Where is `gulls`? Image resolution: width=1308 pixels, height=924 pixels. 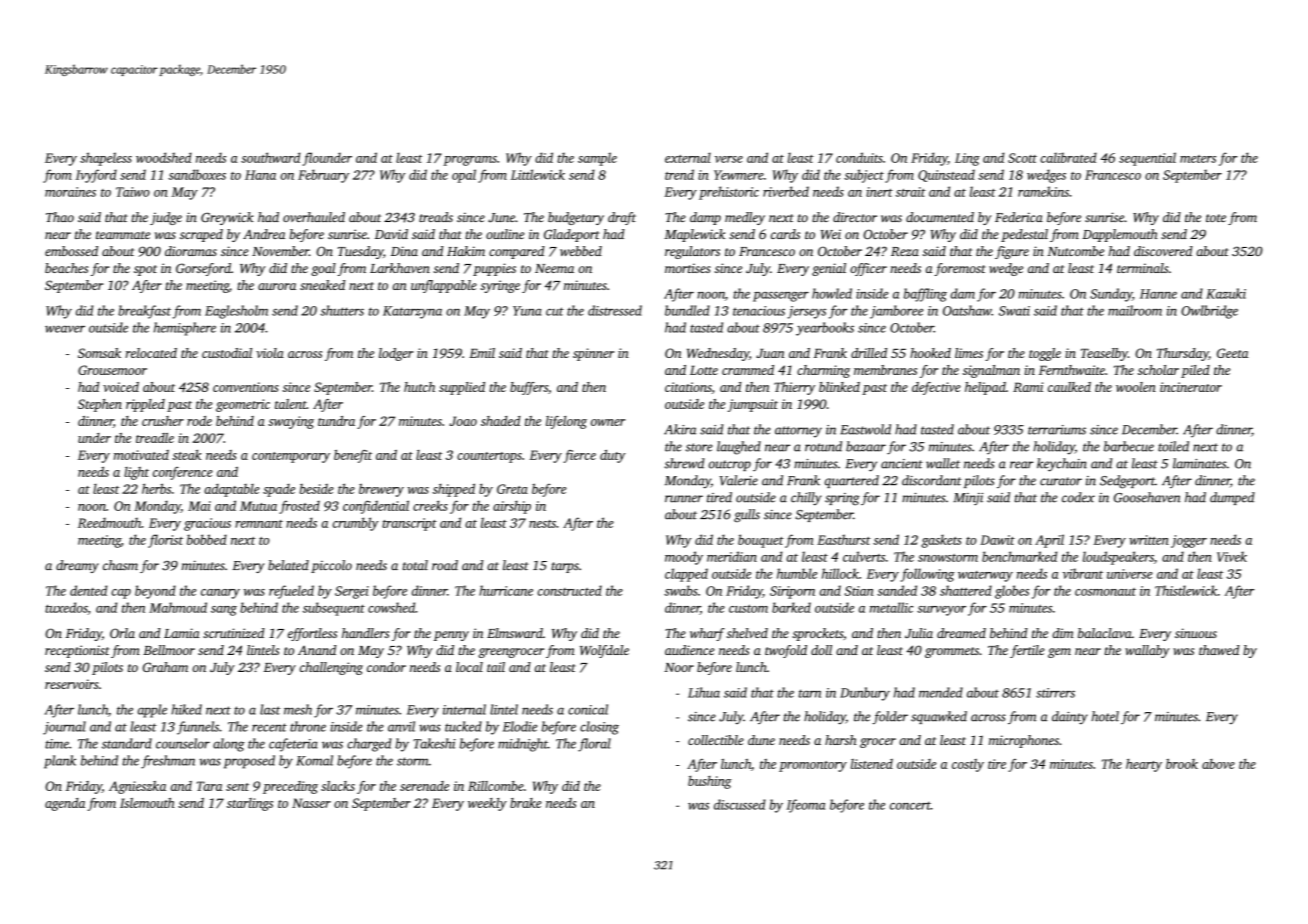 gulls is located at coordinates (747, 515).
